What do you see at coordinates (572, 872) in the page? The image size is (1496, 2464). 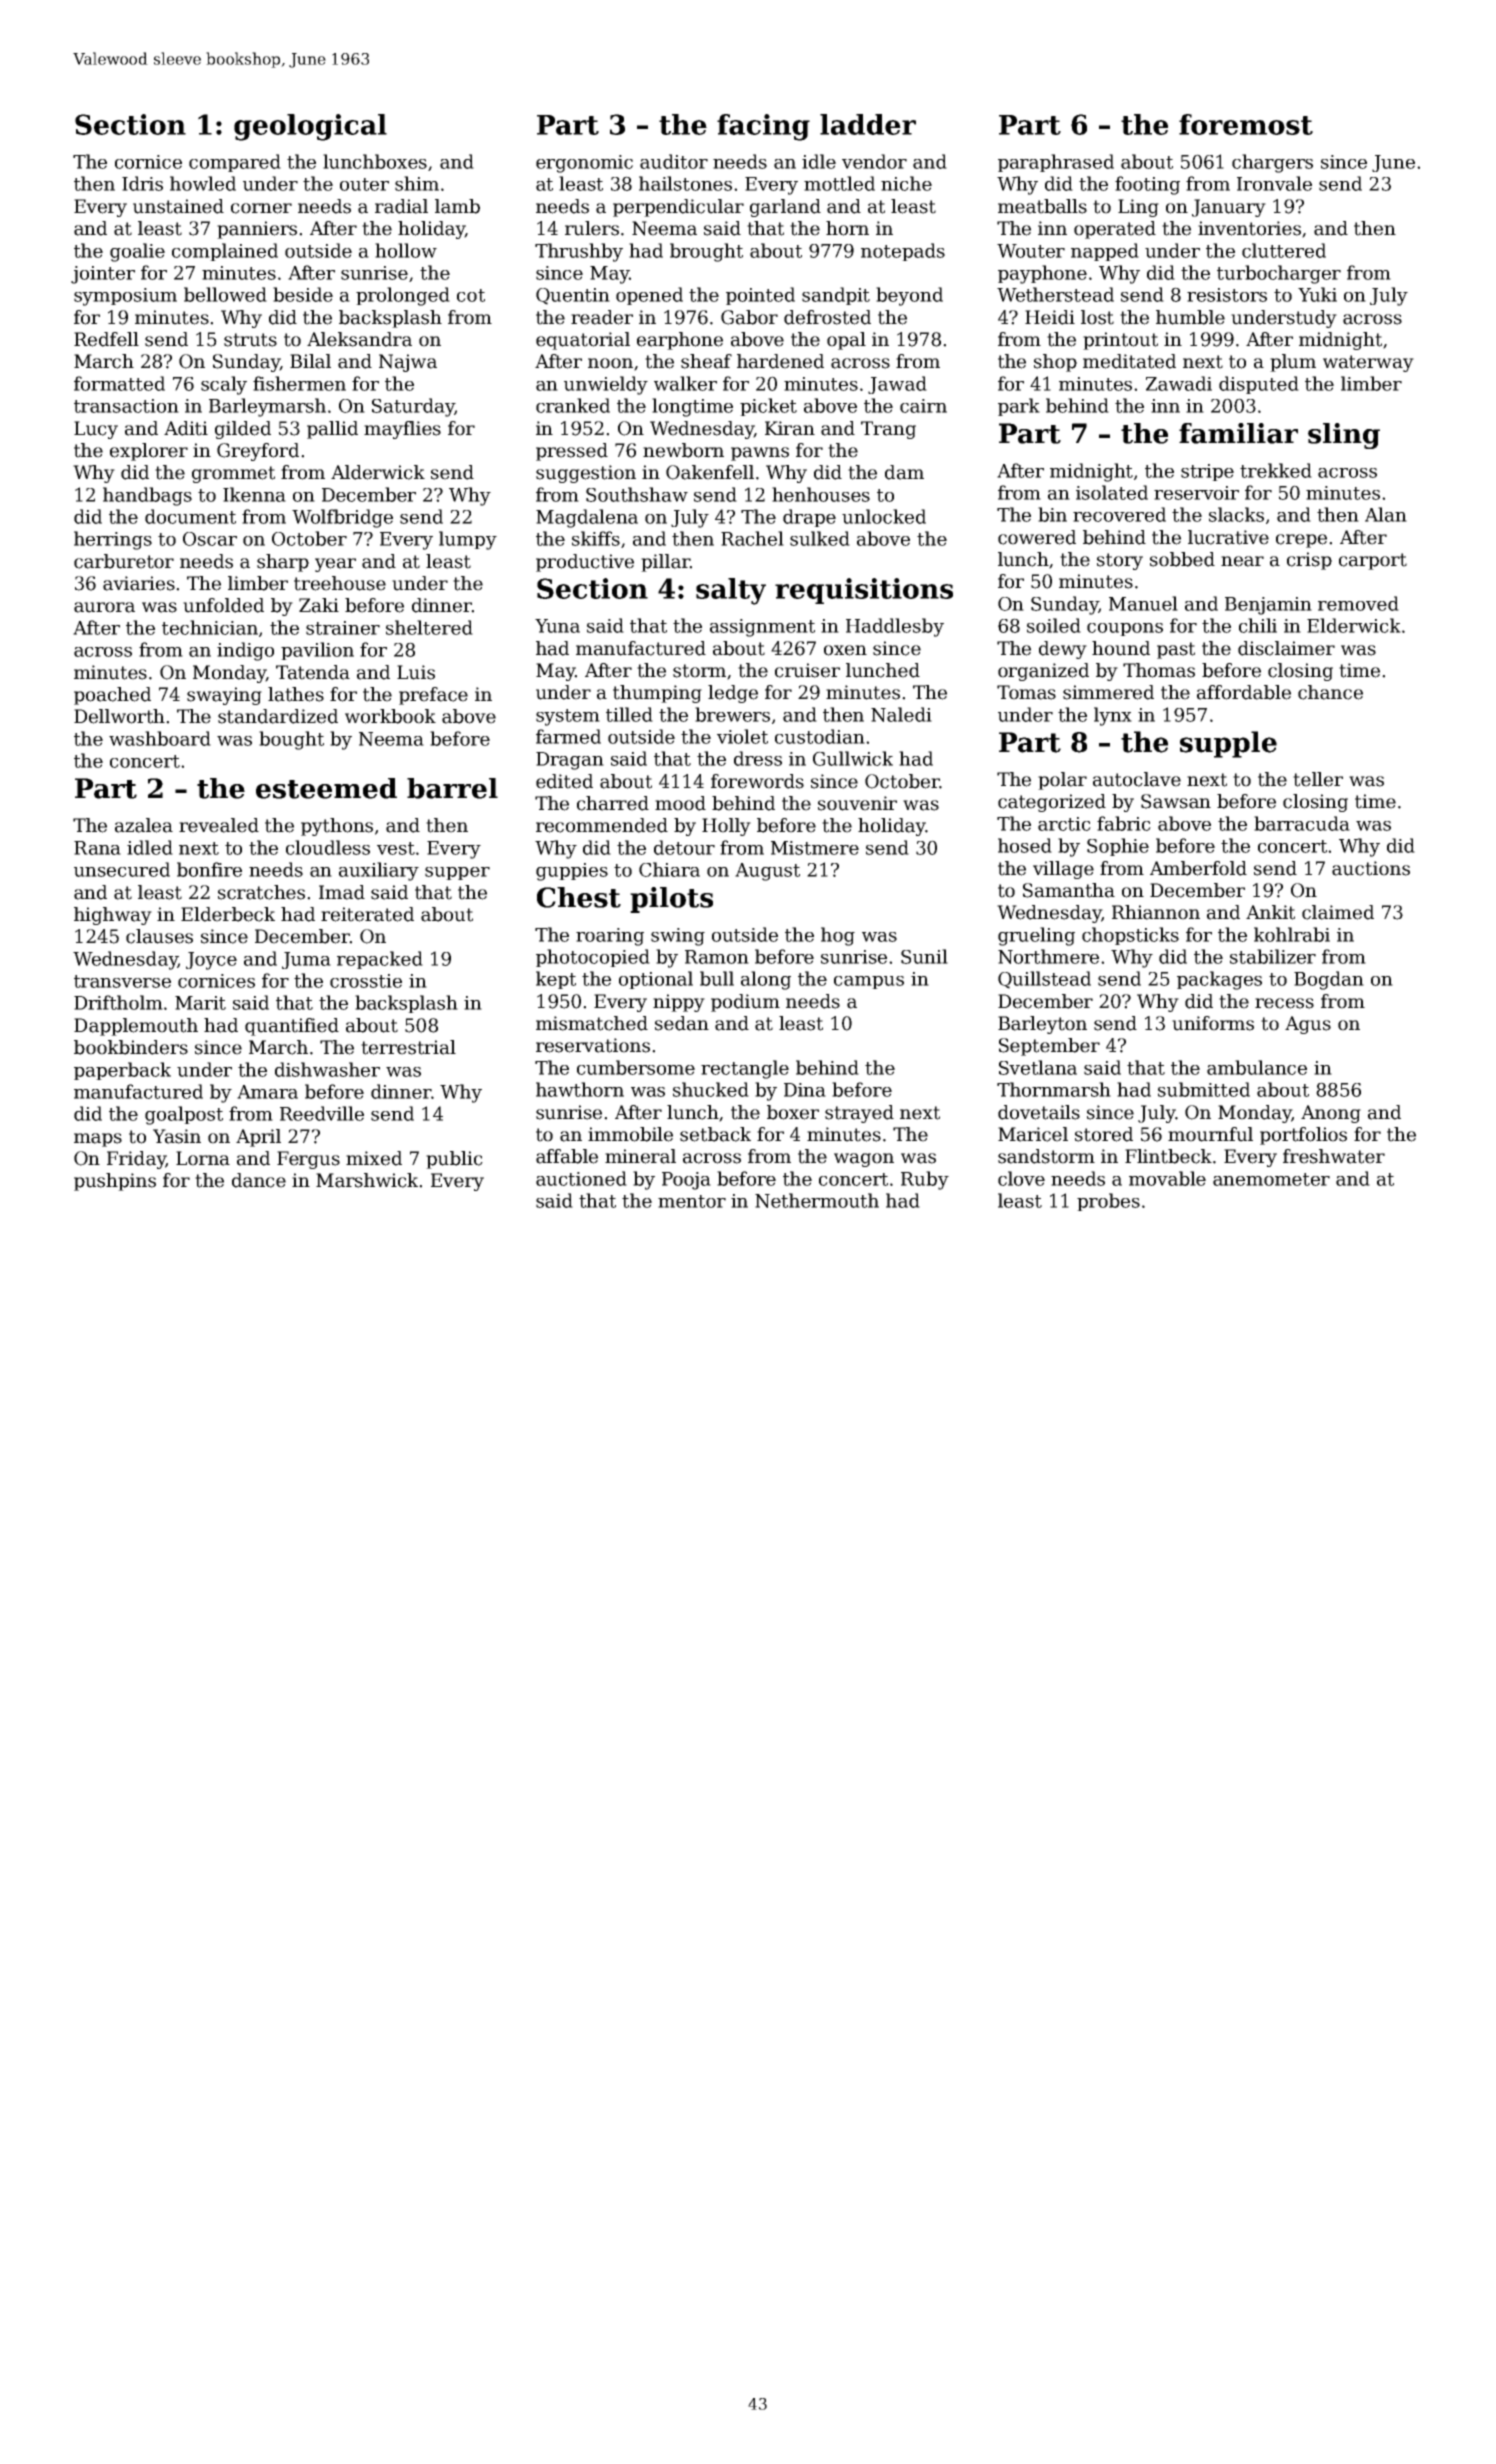 I see `guppies` at bounding box center [572, 872].
